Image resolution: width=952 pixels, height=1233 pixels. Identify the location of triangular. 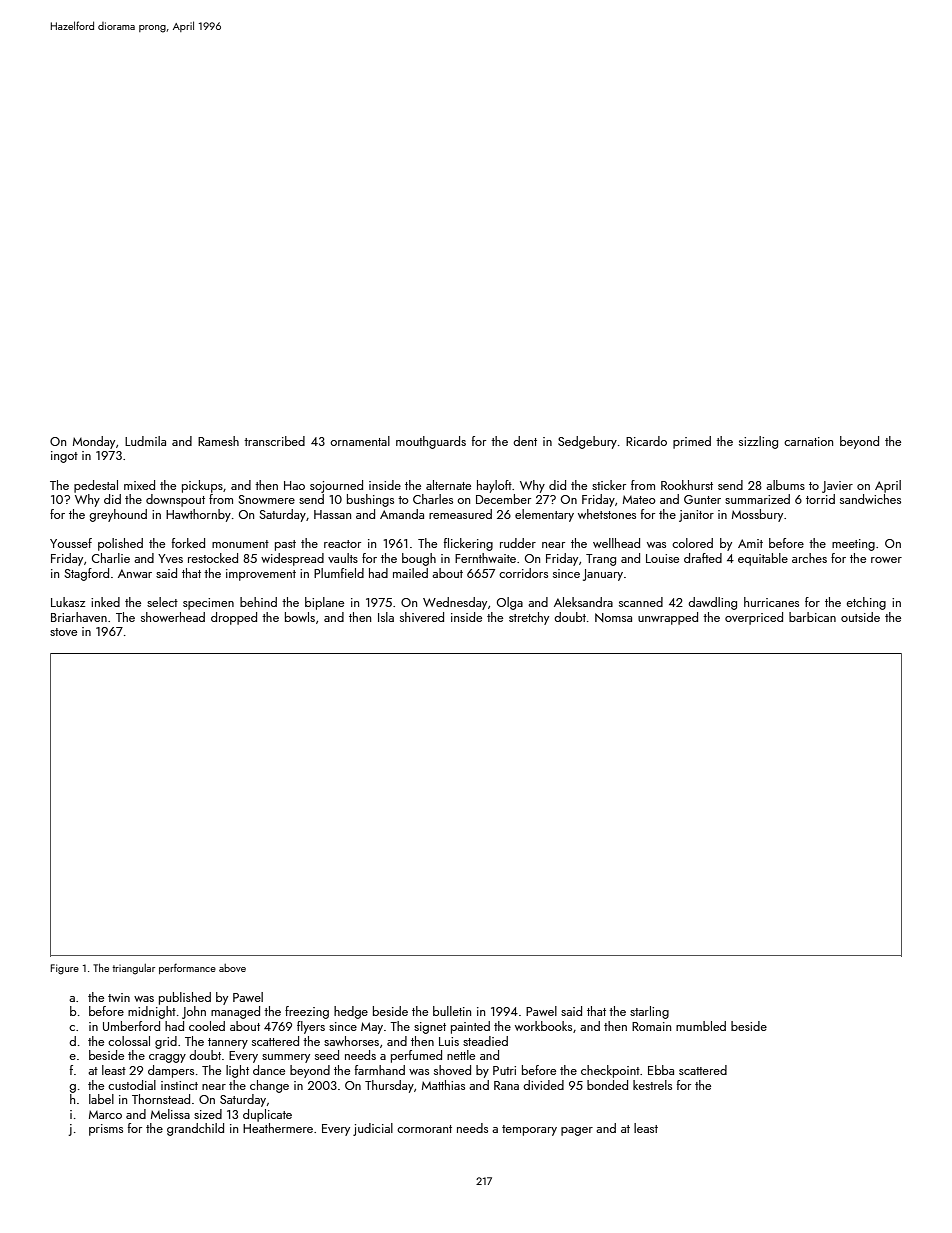
(133, 969).
